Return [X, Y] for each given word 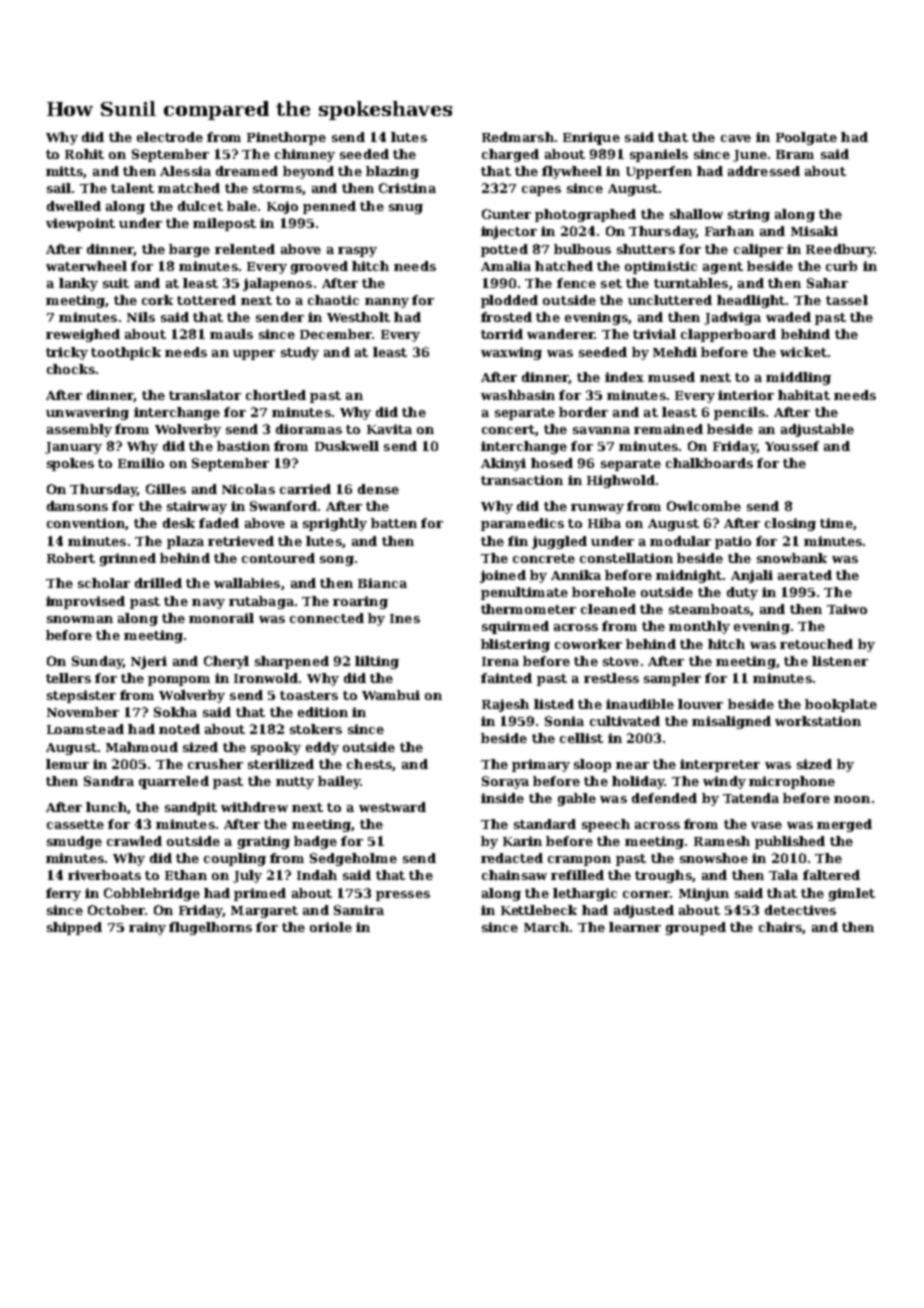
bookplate [841, 705]
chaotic [333, 300]
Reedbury [840, 250]
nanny [387, 303]
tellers [68, 678]
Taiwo [847, 609]
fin [518, 541]
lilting [377, 662]
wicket [803, 352]
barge [189, 250]
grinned [128, 559]
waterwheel [86, 266]
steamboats [709, 609]
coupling [235, 859]
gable [577, 799]
